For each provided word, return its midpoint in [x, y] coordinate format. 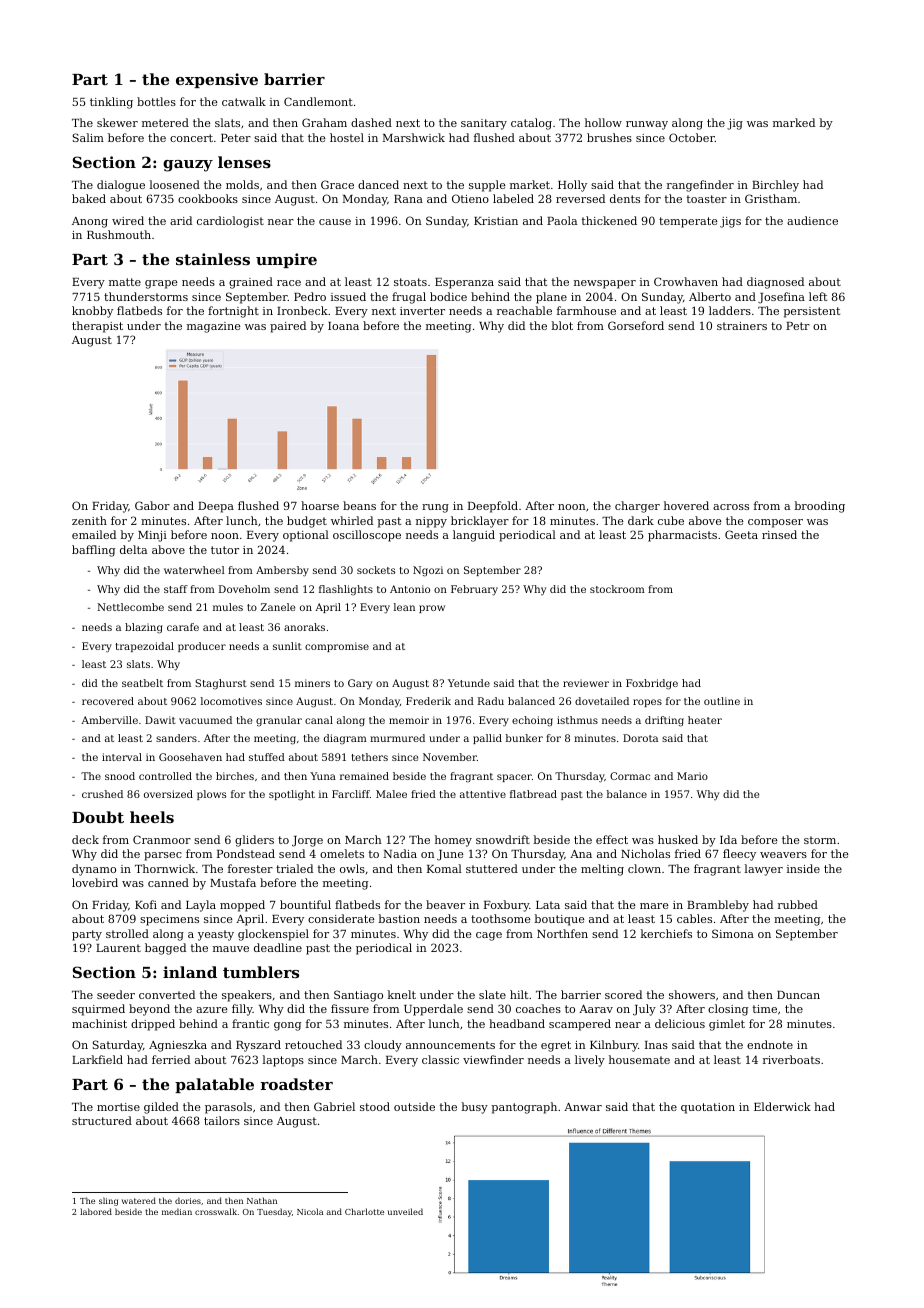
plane [551, 298]
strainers [742, 326]
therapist [97, 327]
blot [562, 325]
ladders [730, 310]
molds [242, 184]
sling [108, 1201]
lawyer [763, 870]
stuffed [267, 757]
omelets [342, 853]
